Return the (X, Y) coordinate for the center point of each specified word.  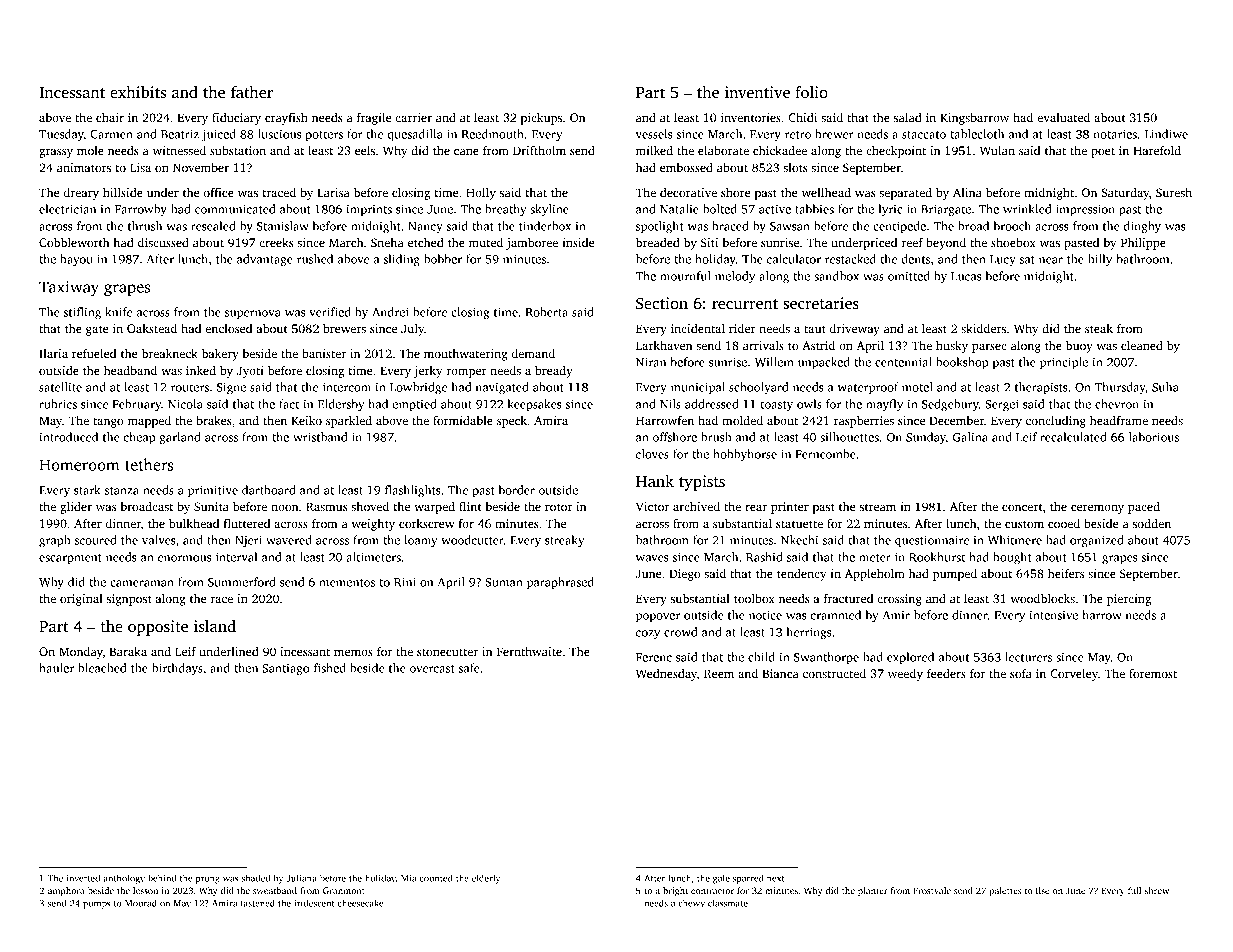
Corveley (1074, 675)
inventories (751, 117)
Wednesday (666, 675)
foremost (1153, 673)
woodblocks (1042, 598)
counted (436, 878)
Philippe (1143, 244)
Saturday (1125, 194)
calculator (794, 259)
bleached (102, 668)
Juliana (301, 878)
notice (765, 615)
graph (55, 541)
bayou (76, 260)
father (252, 92)
